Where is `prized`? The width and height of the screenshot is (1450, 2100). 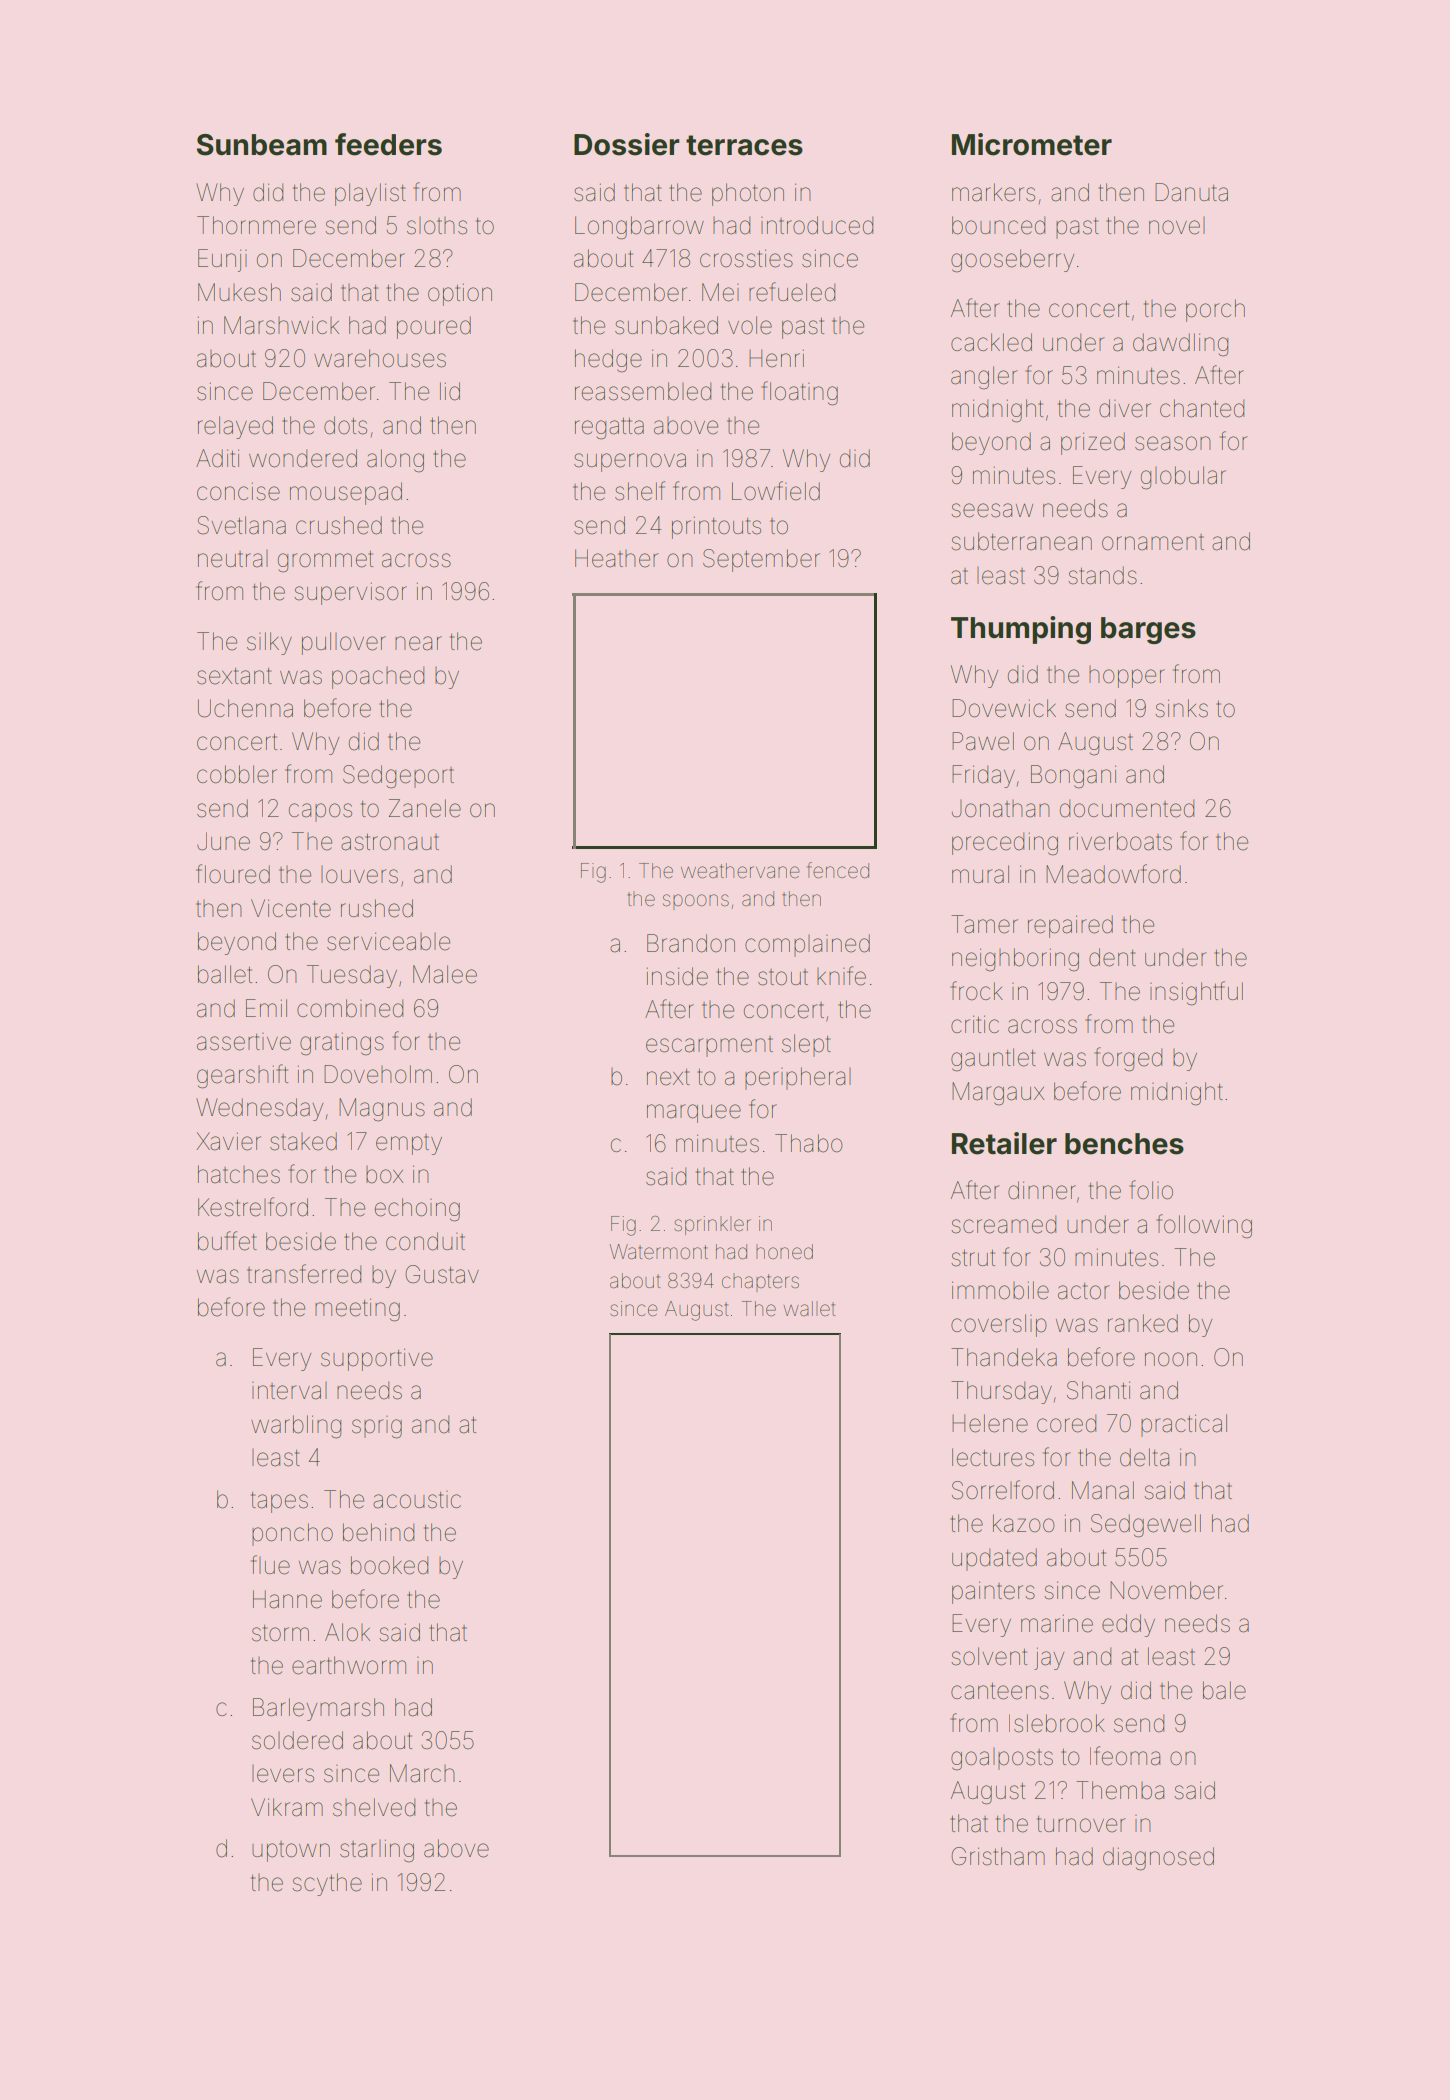
prized is located at coordinates (1093, 443).
